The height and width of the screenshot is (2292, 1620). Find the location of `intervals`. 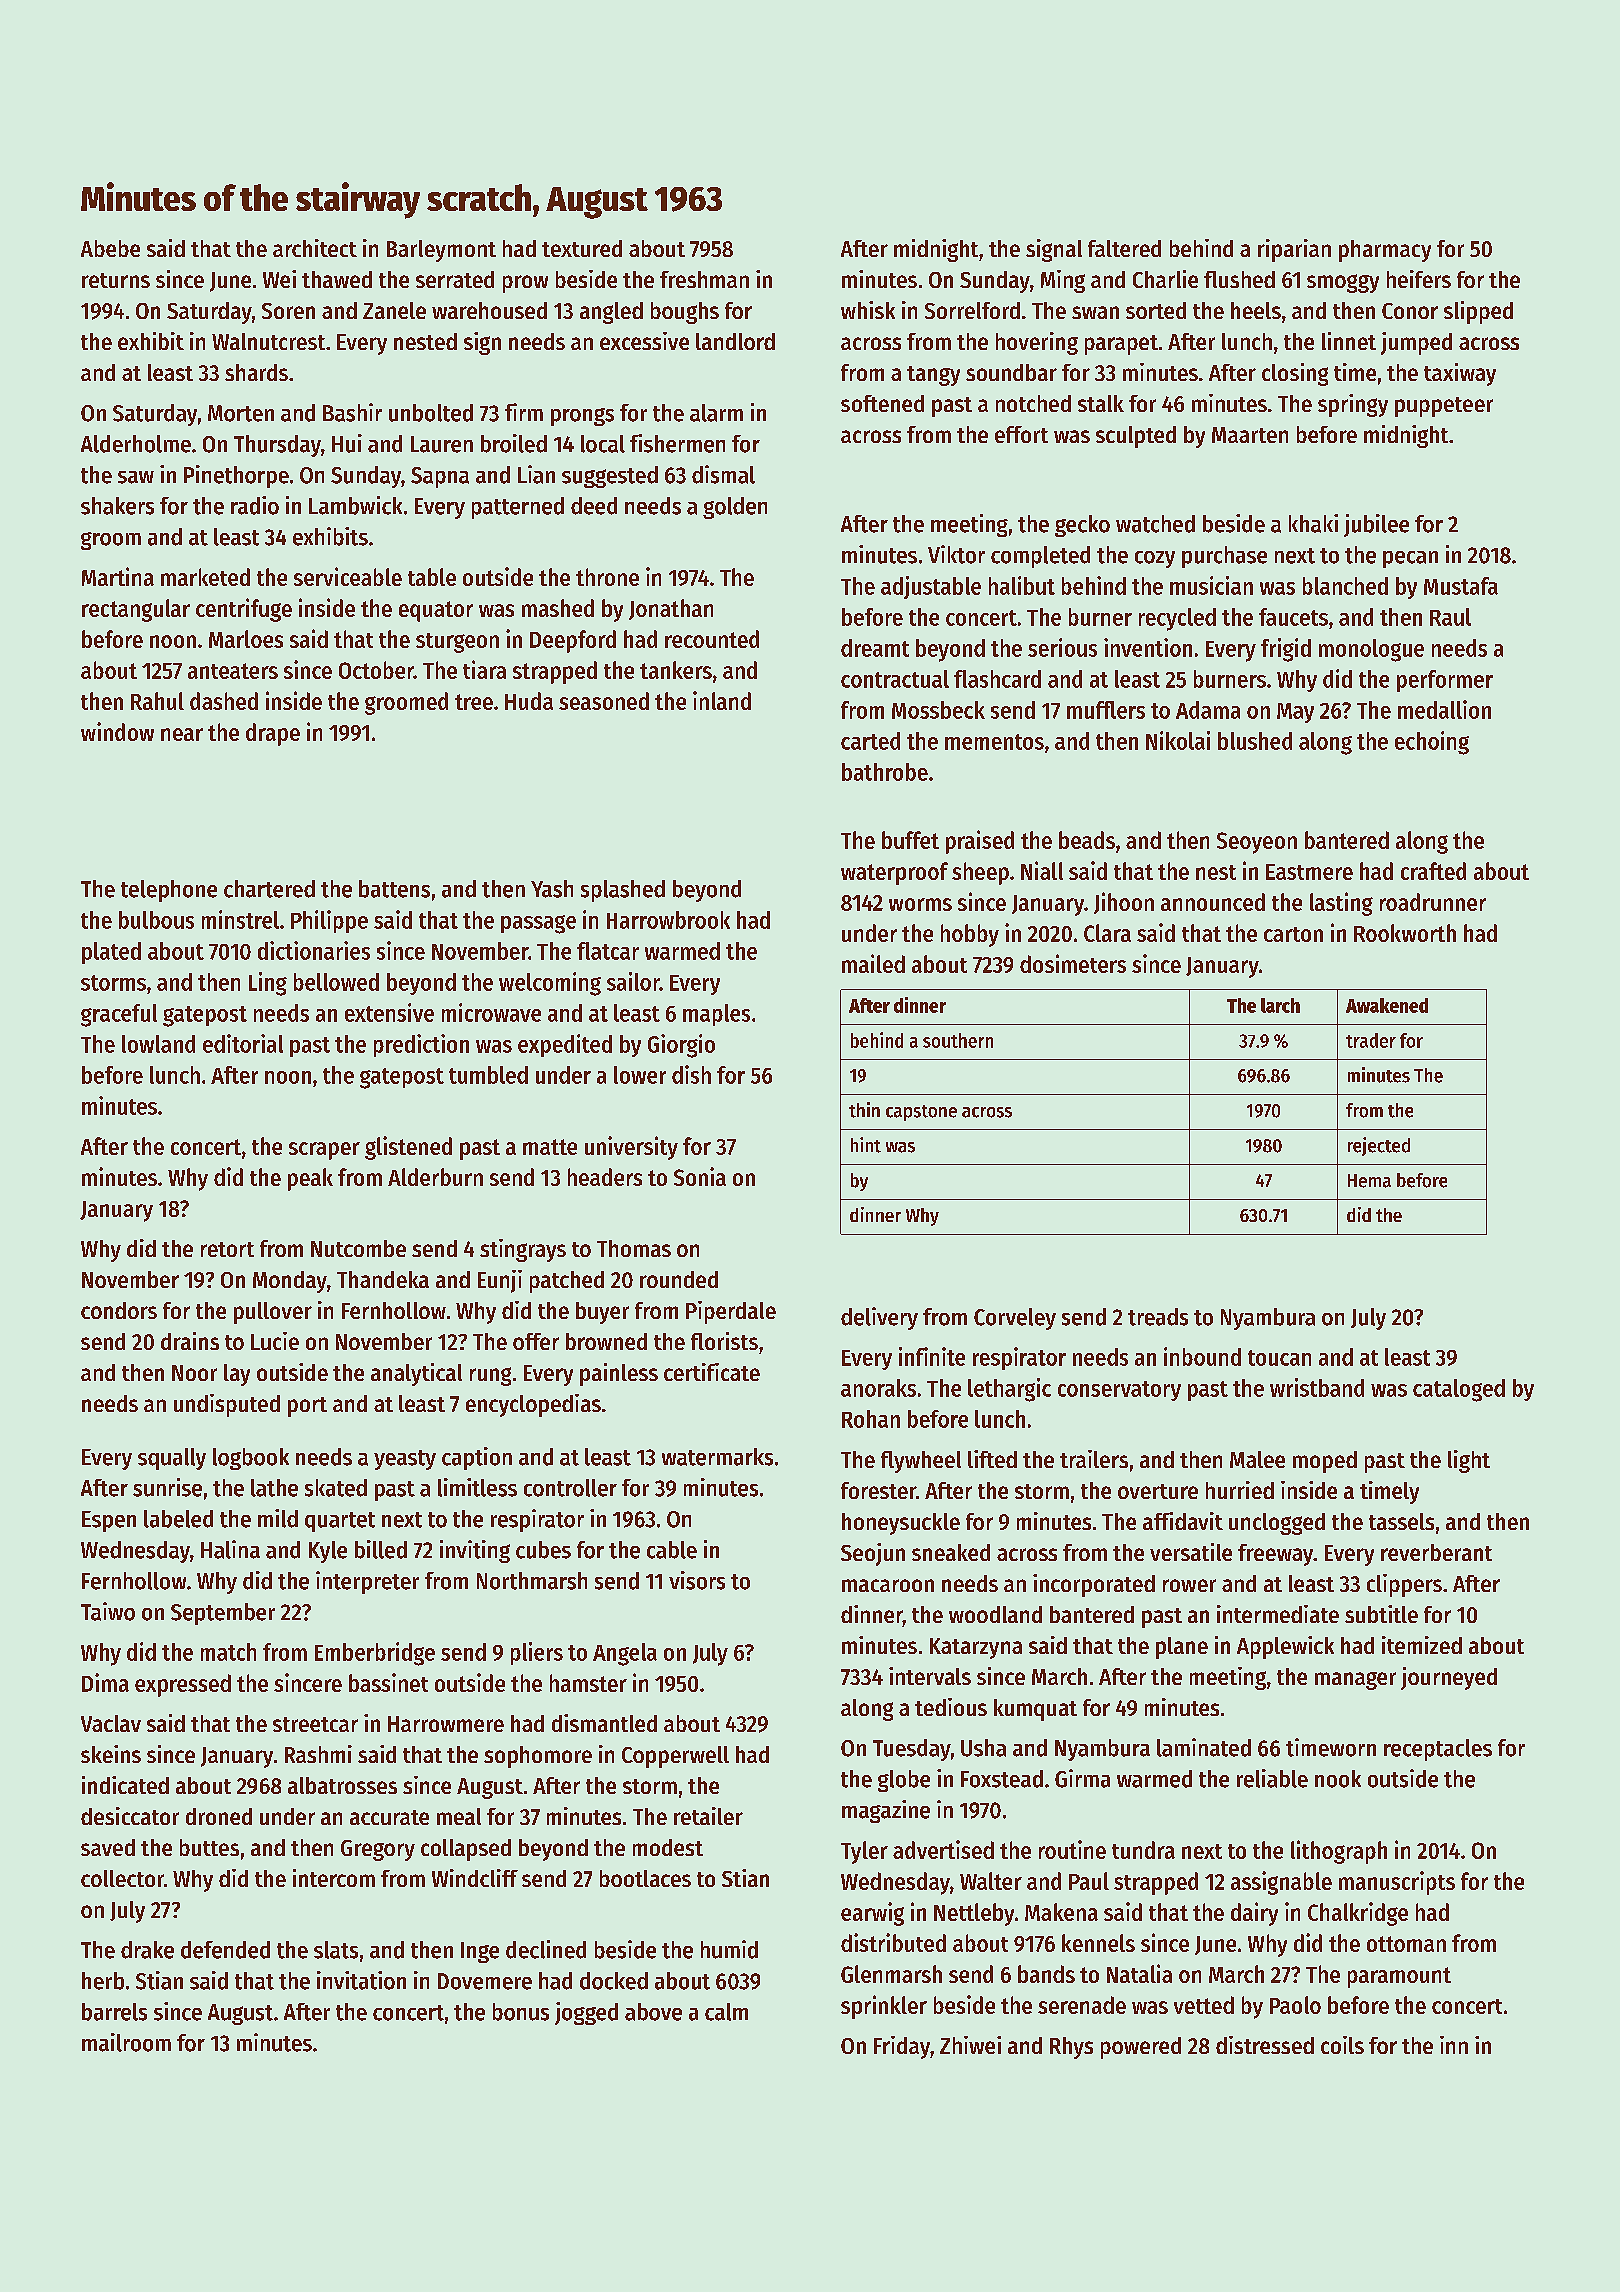

intervals is located at coordinates (930, 1676).
